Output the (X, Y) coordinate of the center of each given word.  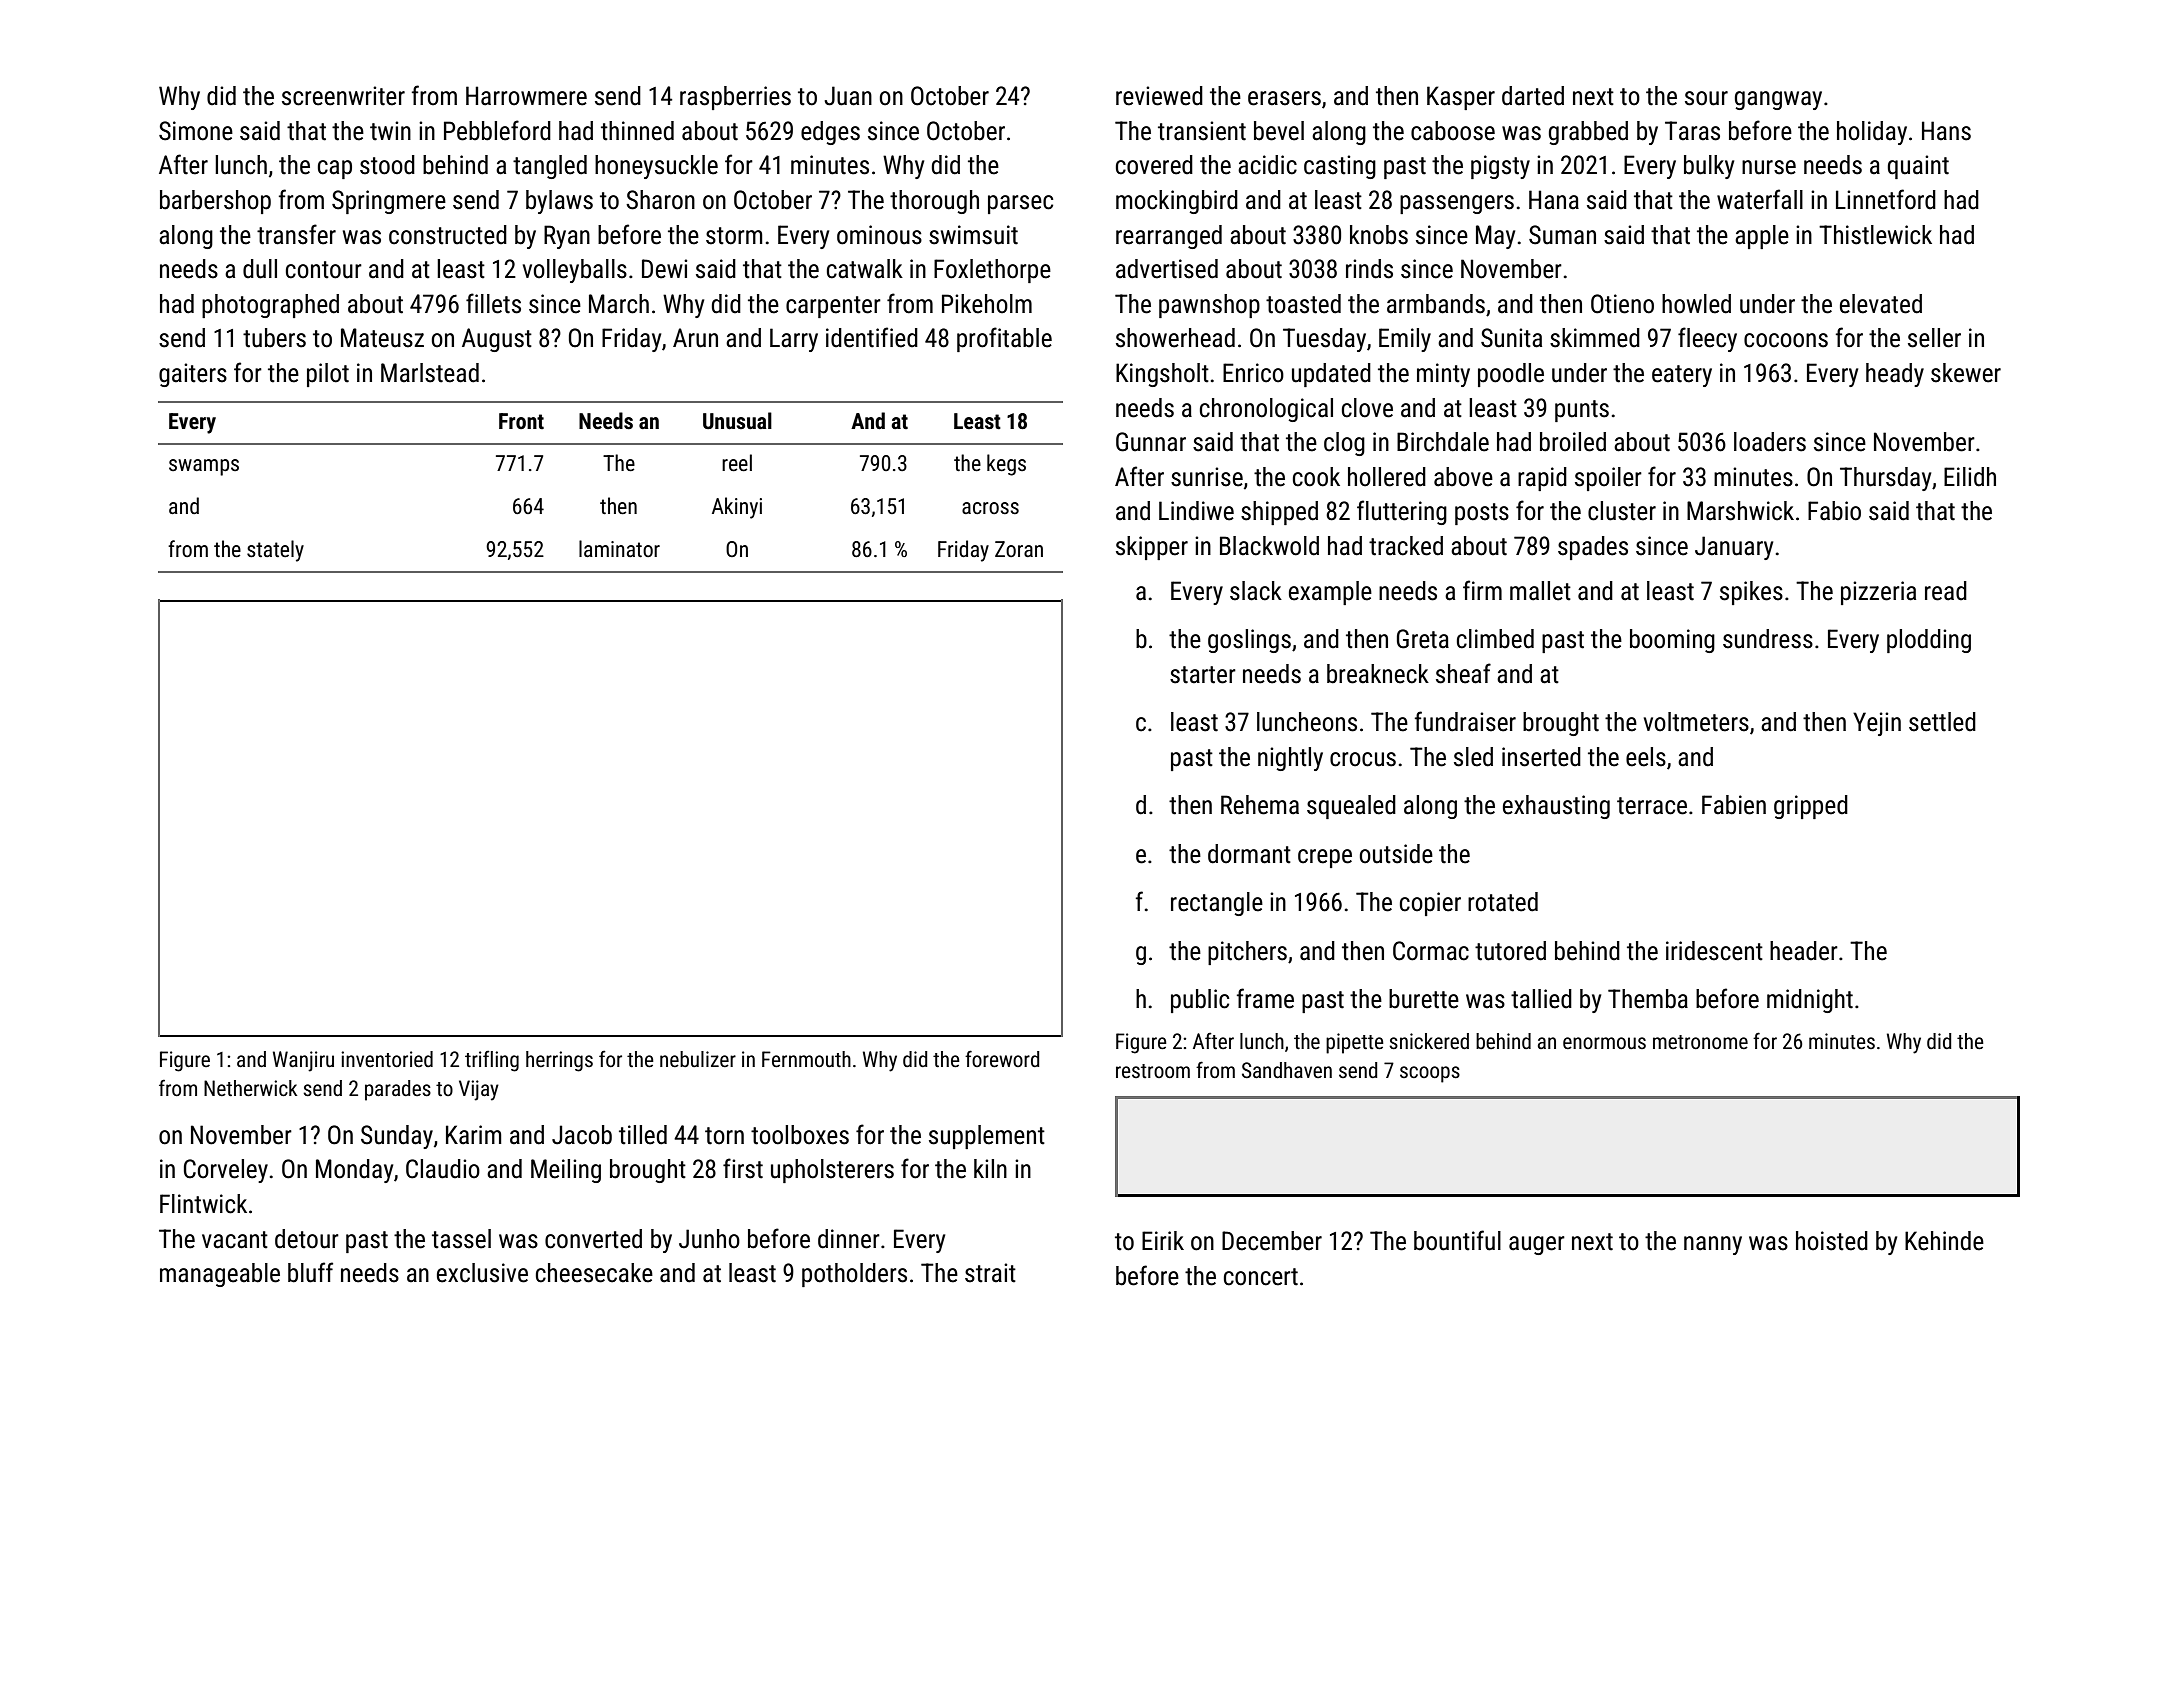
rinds (1369, 269)
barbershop (215, 202)
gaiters (193, 375)
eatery (1682, 376)
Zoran (1019, 549)
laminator (619, 548)
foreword (1002, 1059)
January (1734, 548)
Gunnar (1151, 442)
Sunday (397, 1137)
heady (1895, 375)
